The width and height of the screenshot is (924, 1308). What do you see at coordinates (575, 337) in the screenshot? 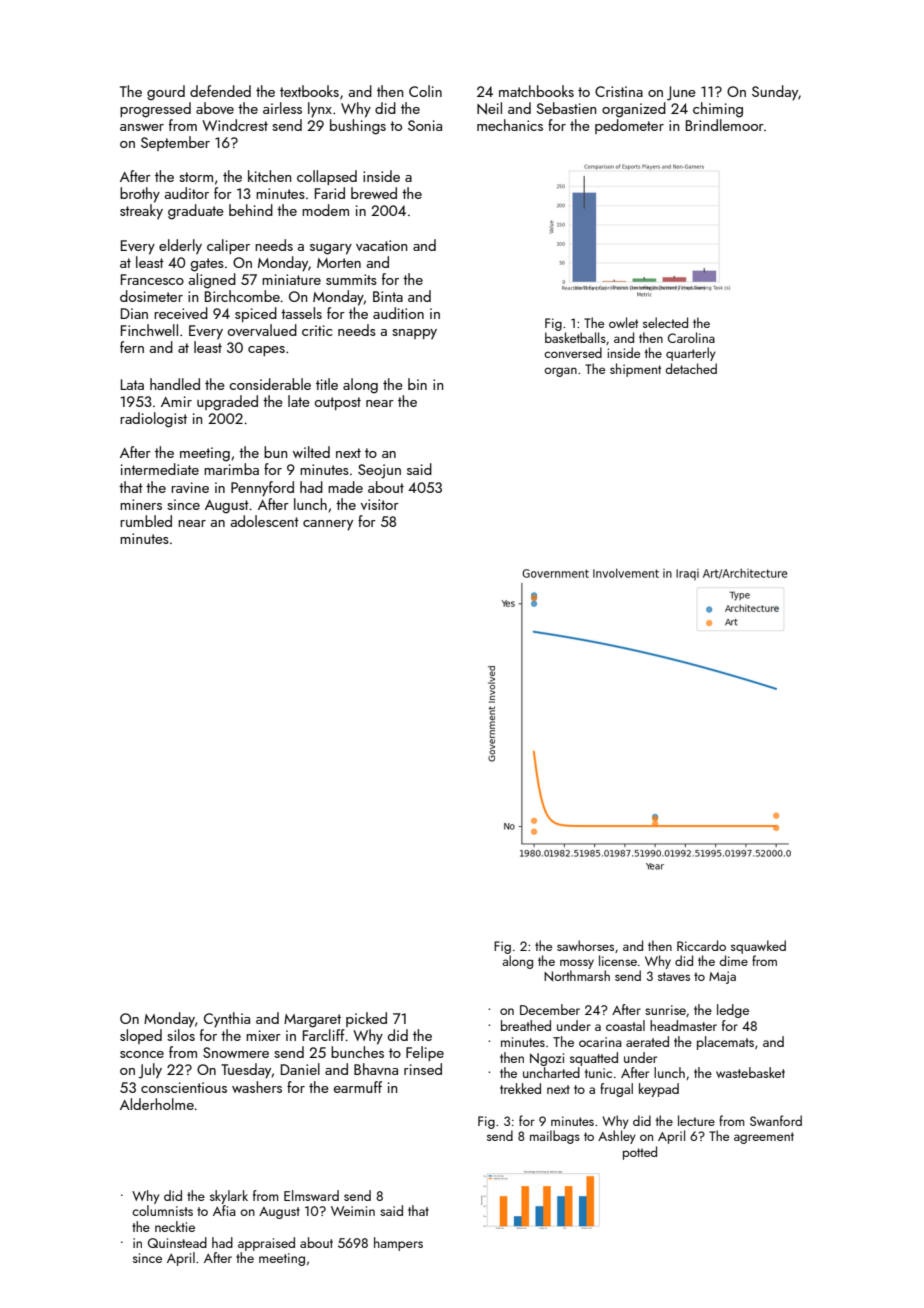
I see `basketballs` at bounding box center [575, 337].
